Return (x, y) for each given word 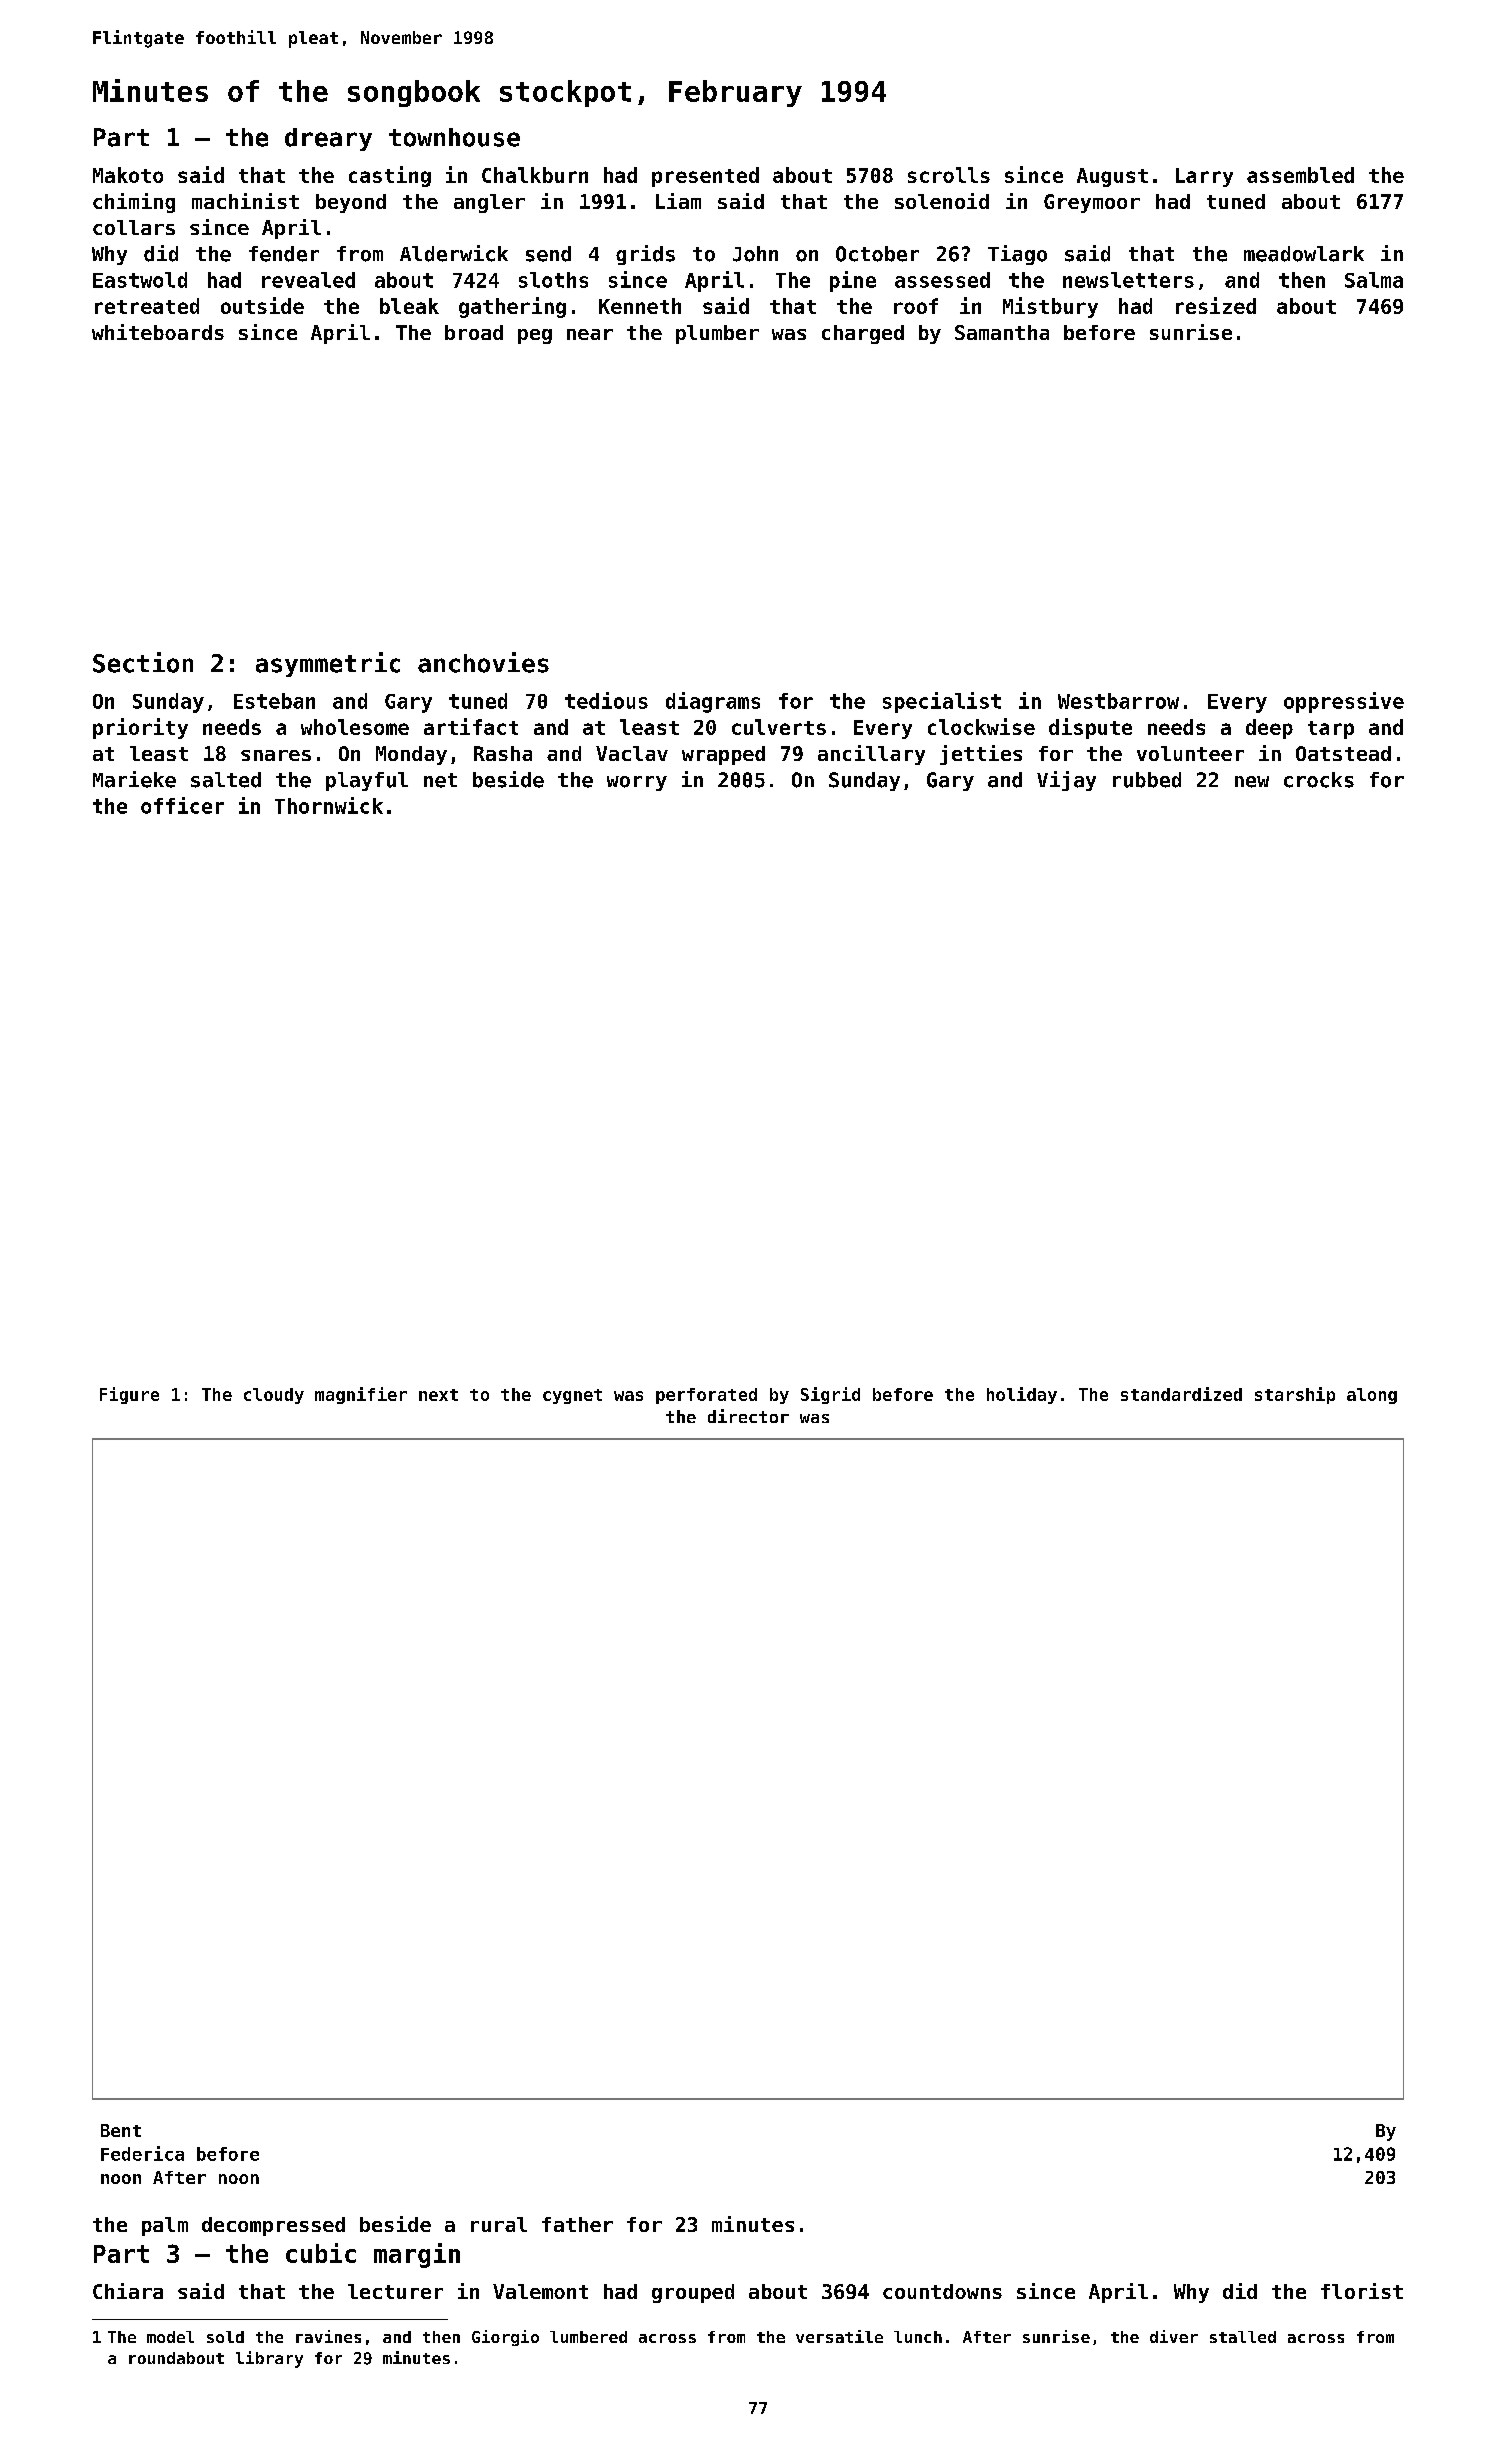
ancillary (871, 755)
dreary (328, 139)
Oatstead (1343, 753)
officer (182, 805)
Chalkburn (535, 175)
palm (165, 2226)
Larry (1204, 177)
